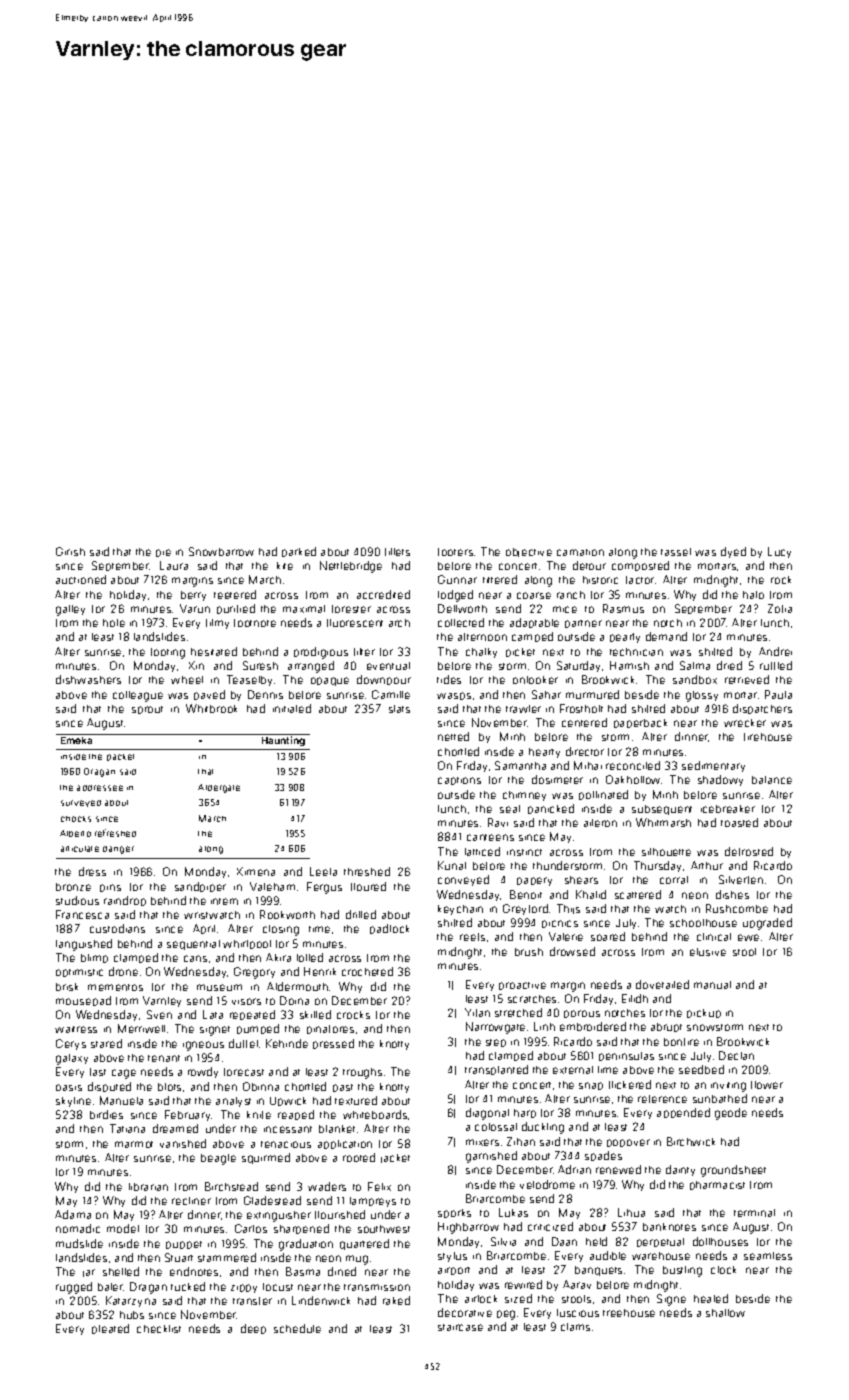  What do you see at coordinates (454, 696) in the screenshot?
I see `wasps` at bounding box center [454, 696].
